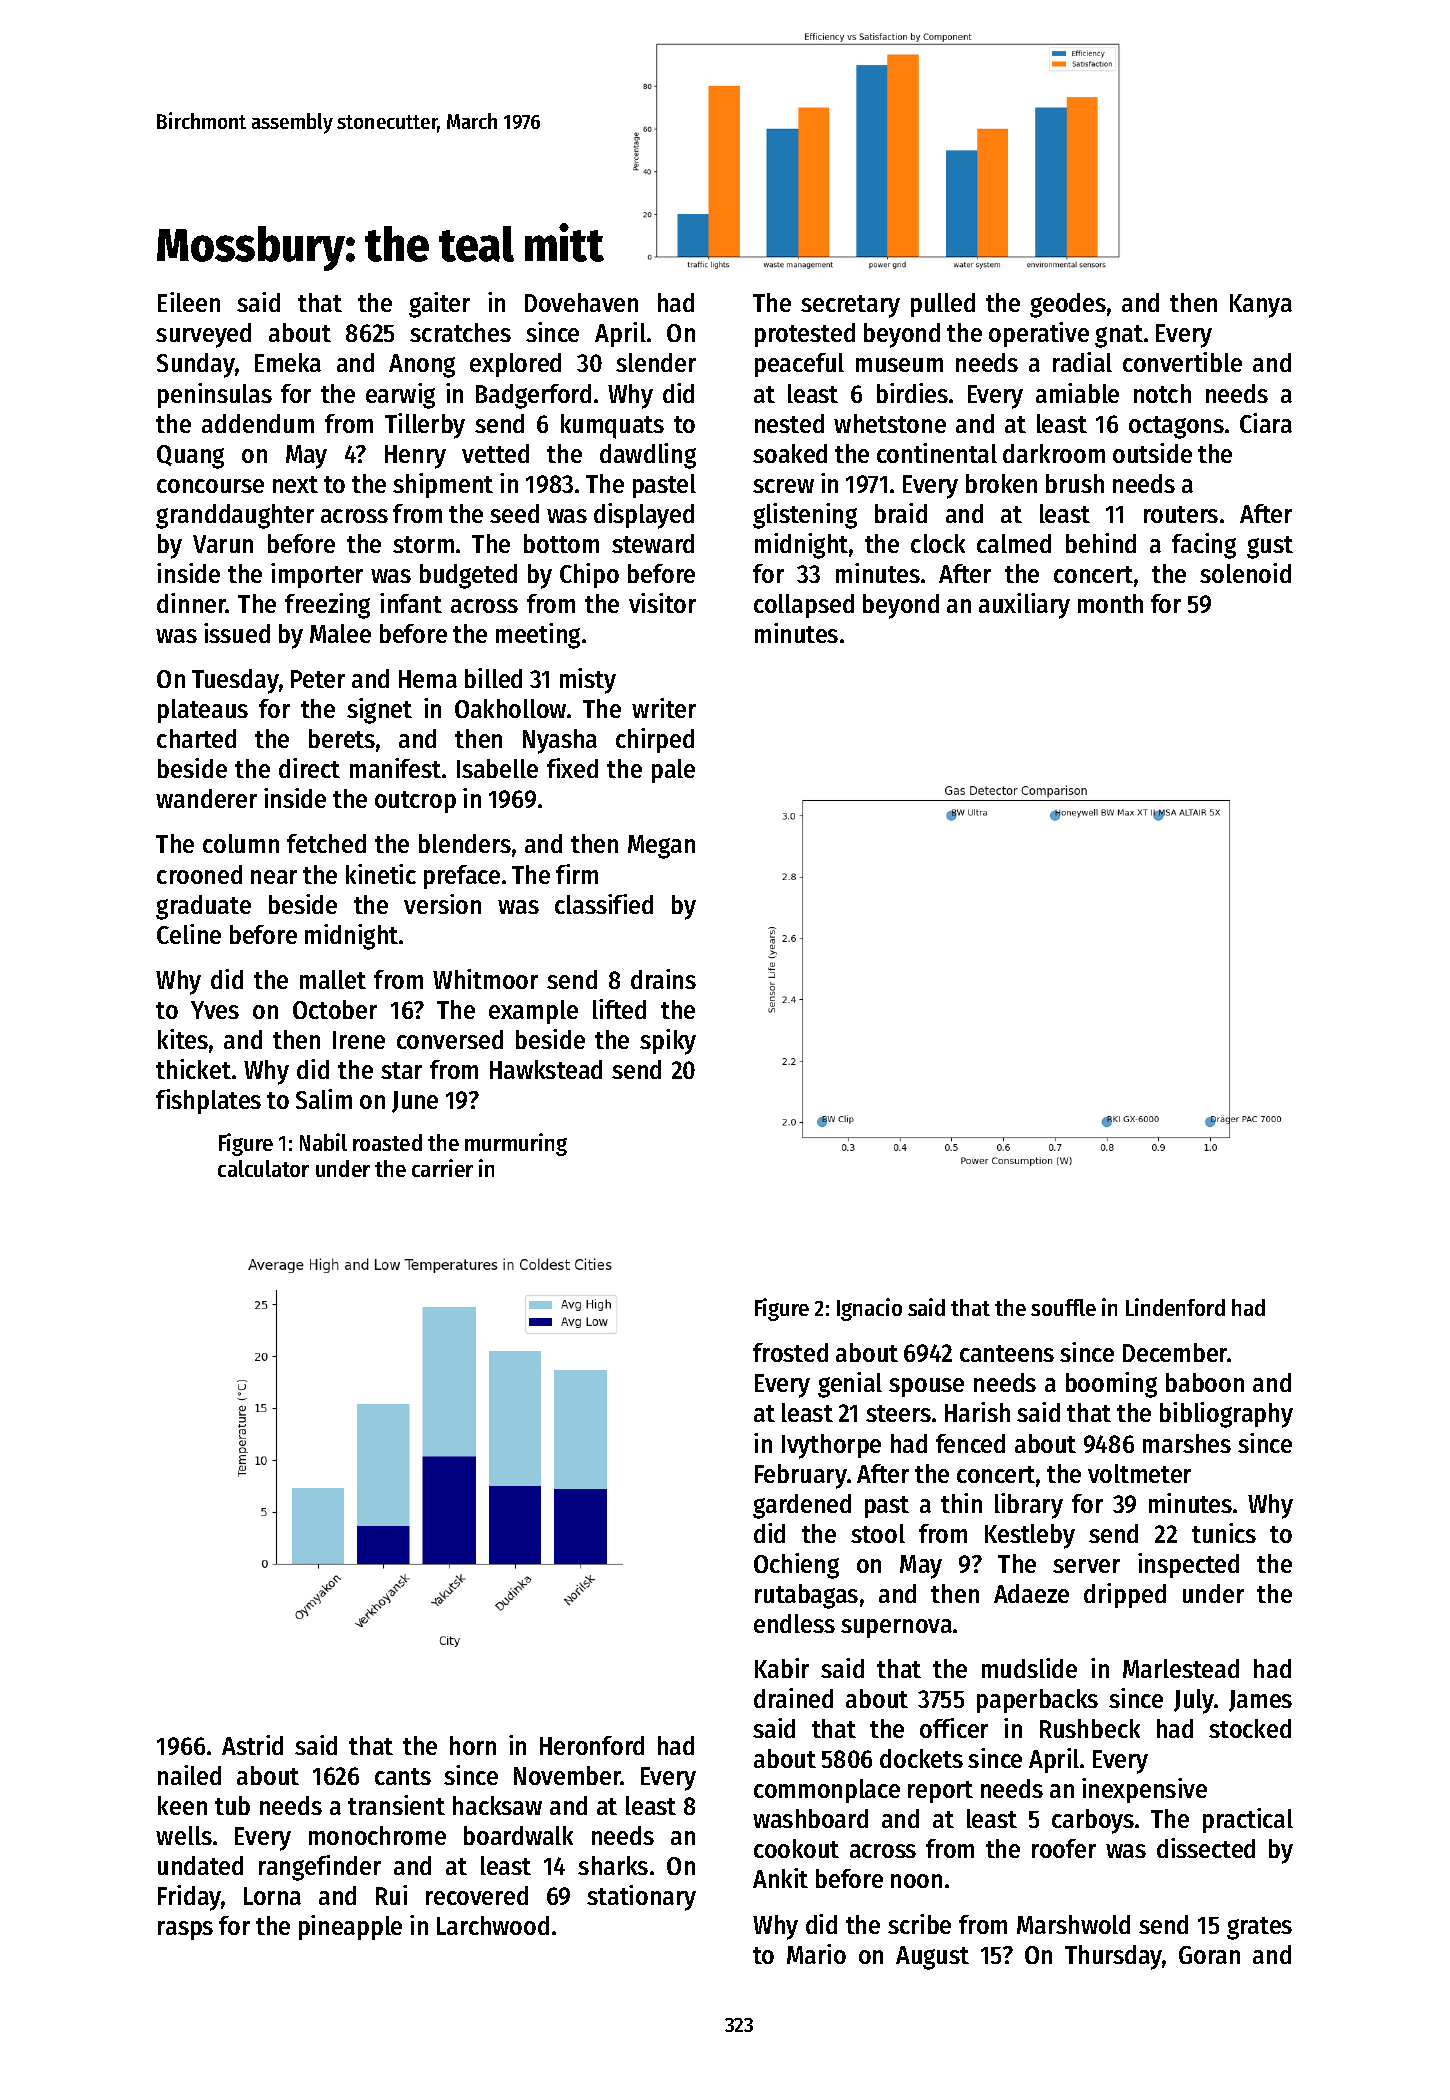 This document has width=1450, height=2100. I want to click on Astrid, so click(252, 1745).
